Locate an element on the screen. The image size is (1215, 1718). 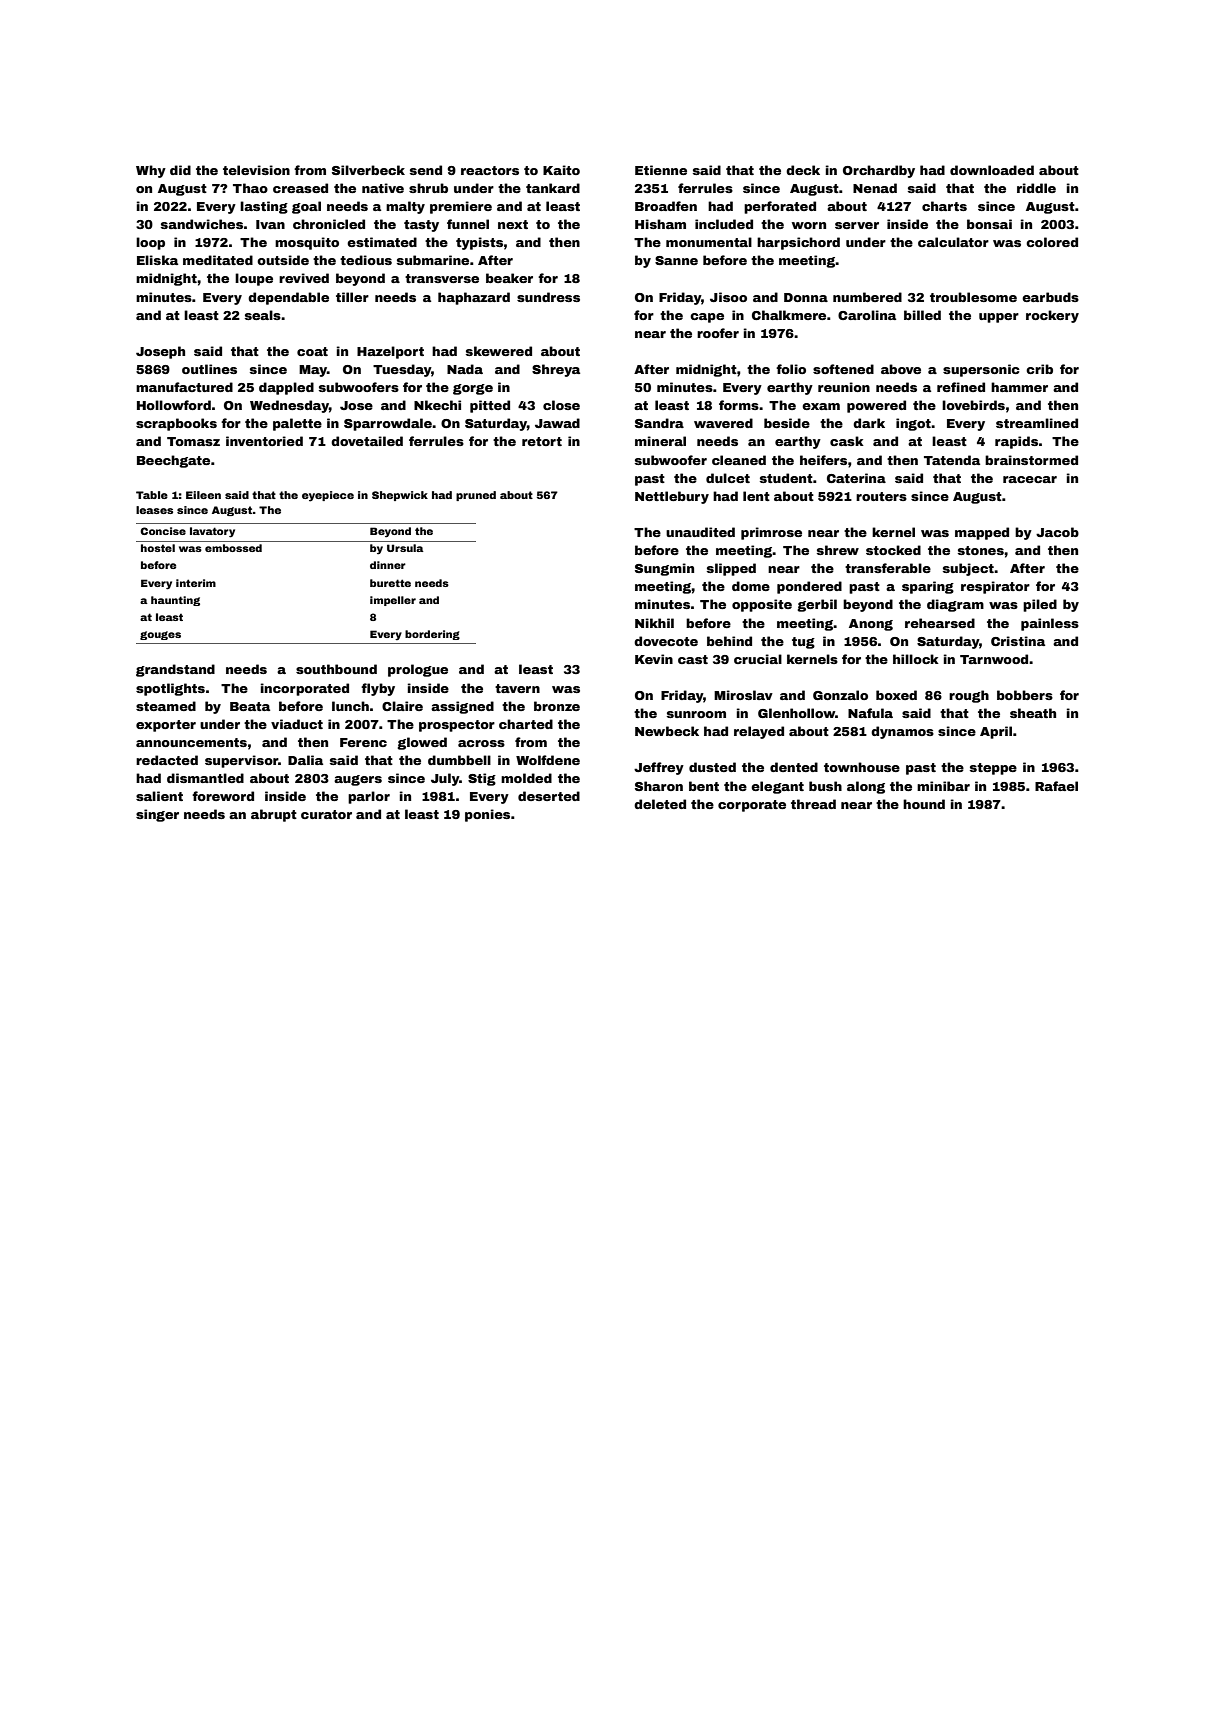
glowed is located at coordinates (422, 743).
